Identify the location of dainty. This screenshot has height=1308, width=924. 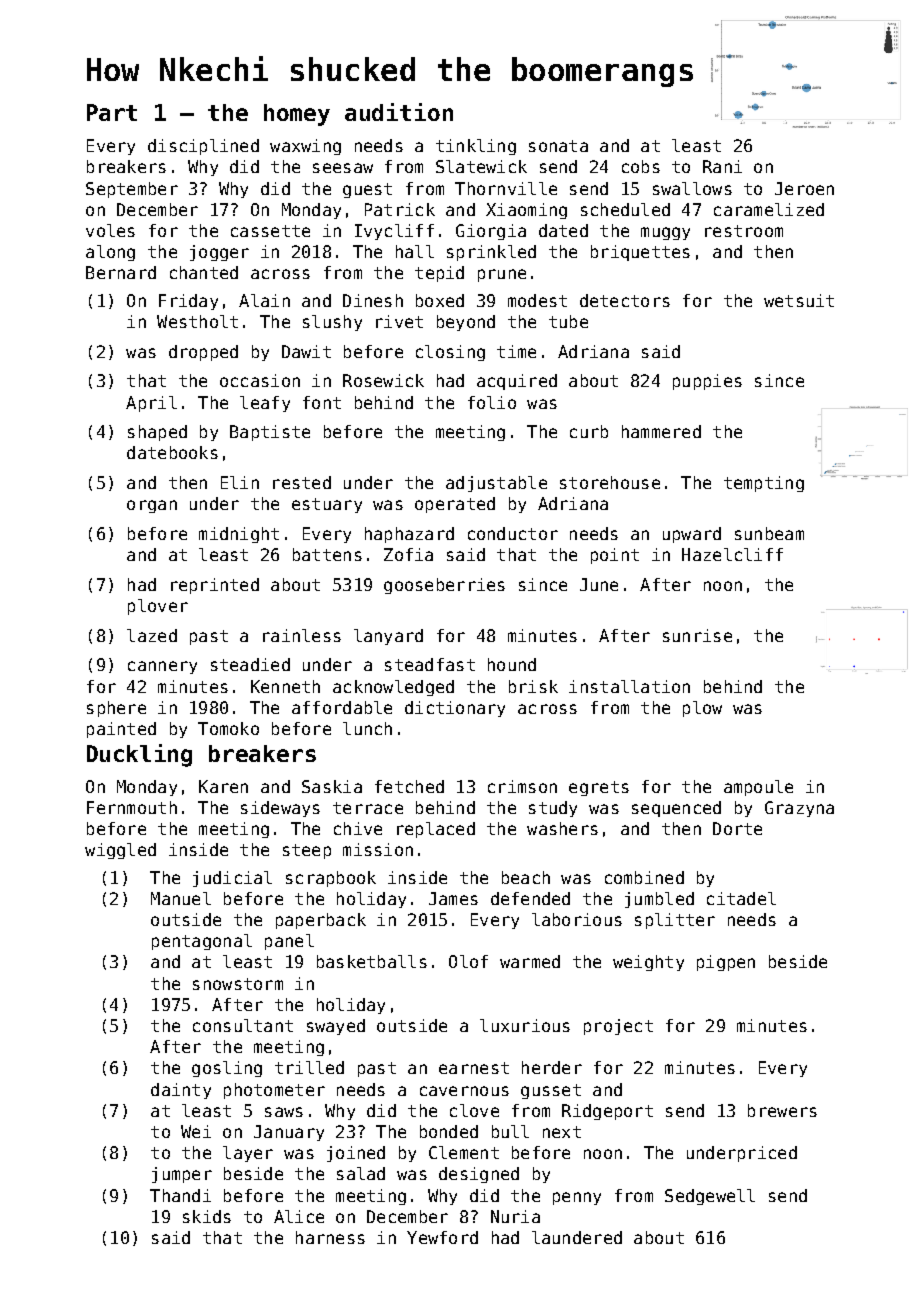
(181, 1091).
